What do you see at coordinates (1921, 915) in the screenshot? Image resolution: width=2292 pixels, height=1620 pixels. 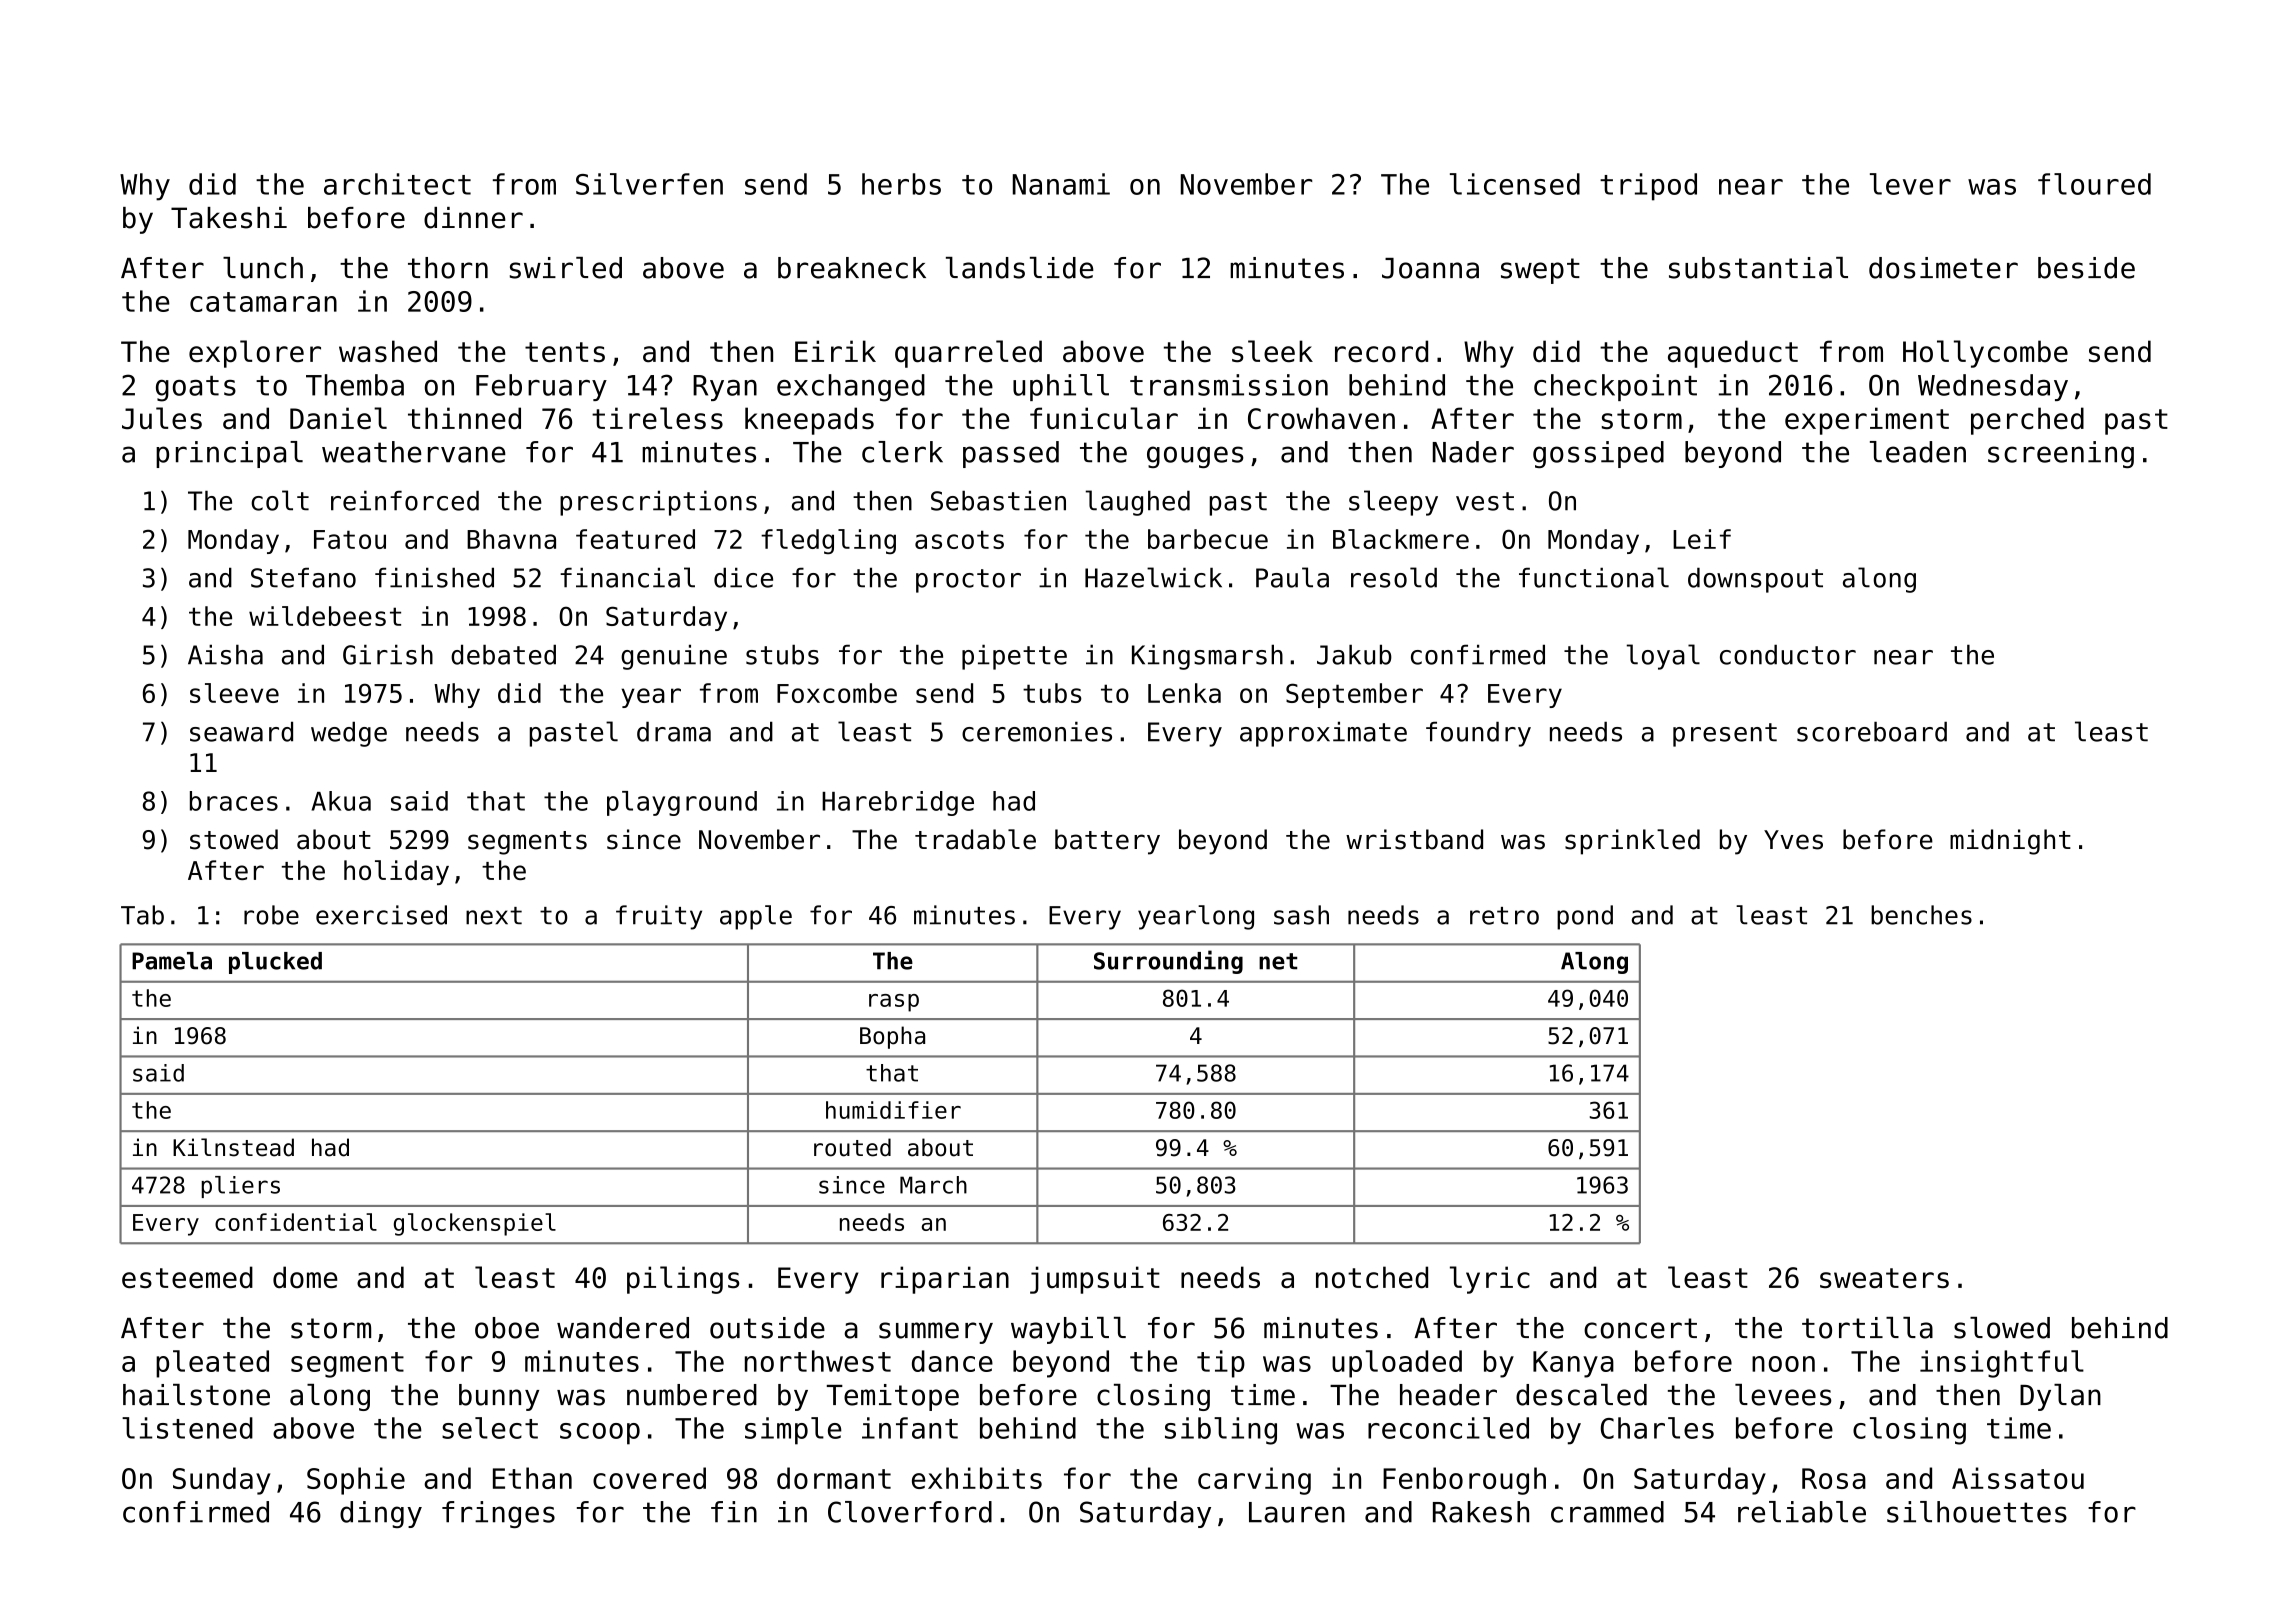 I see `benches` at bounding box center [1921, 915].
